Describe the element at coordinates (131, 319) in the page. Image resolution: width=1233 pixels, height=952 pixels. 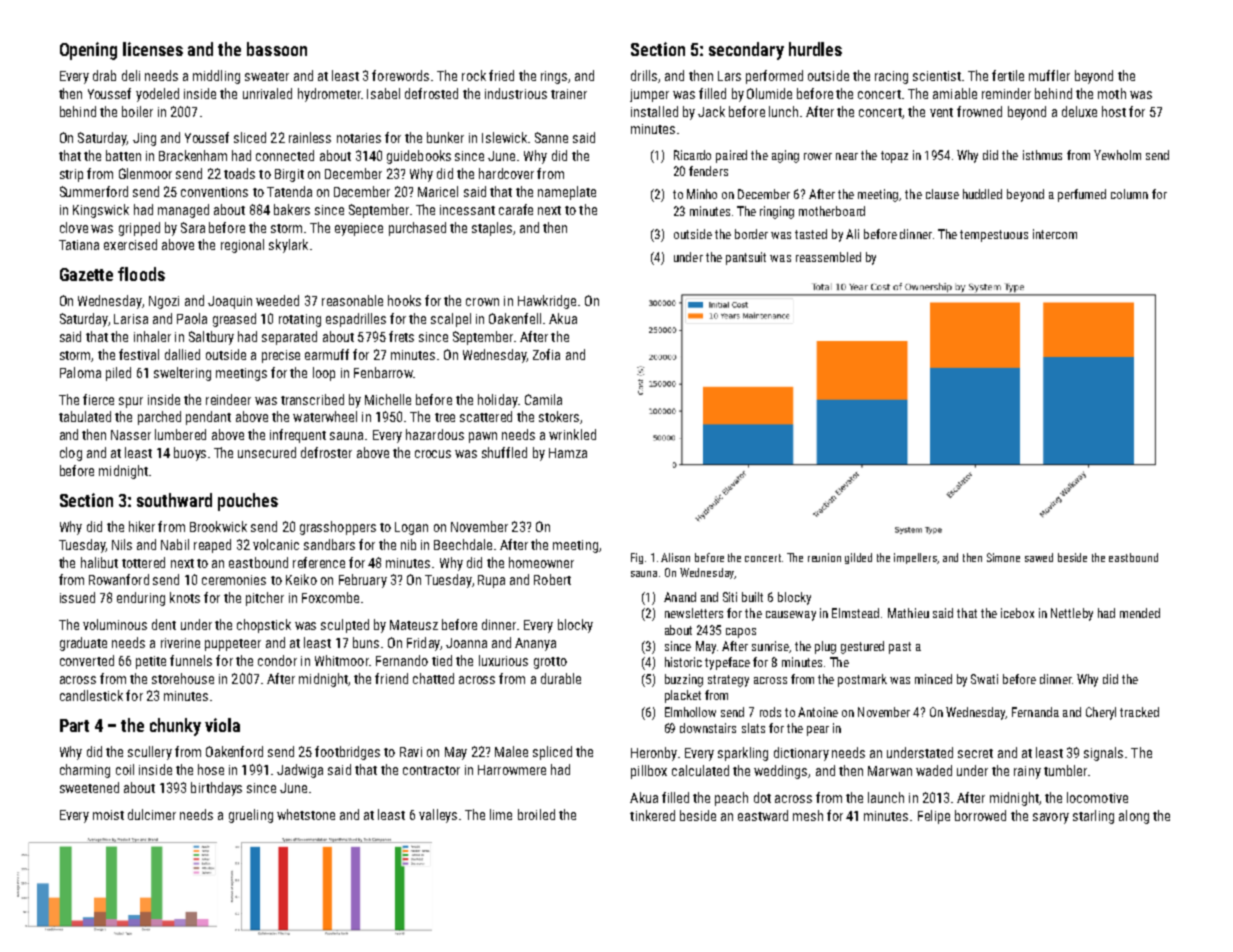
I see `Larisa` at that location.
